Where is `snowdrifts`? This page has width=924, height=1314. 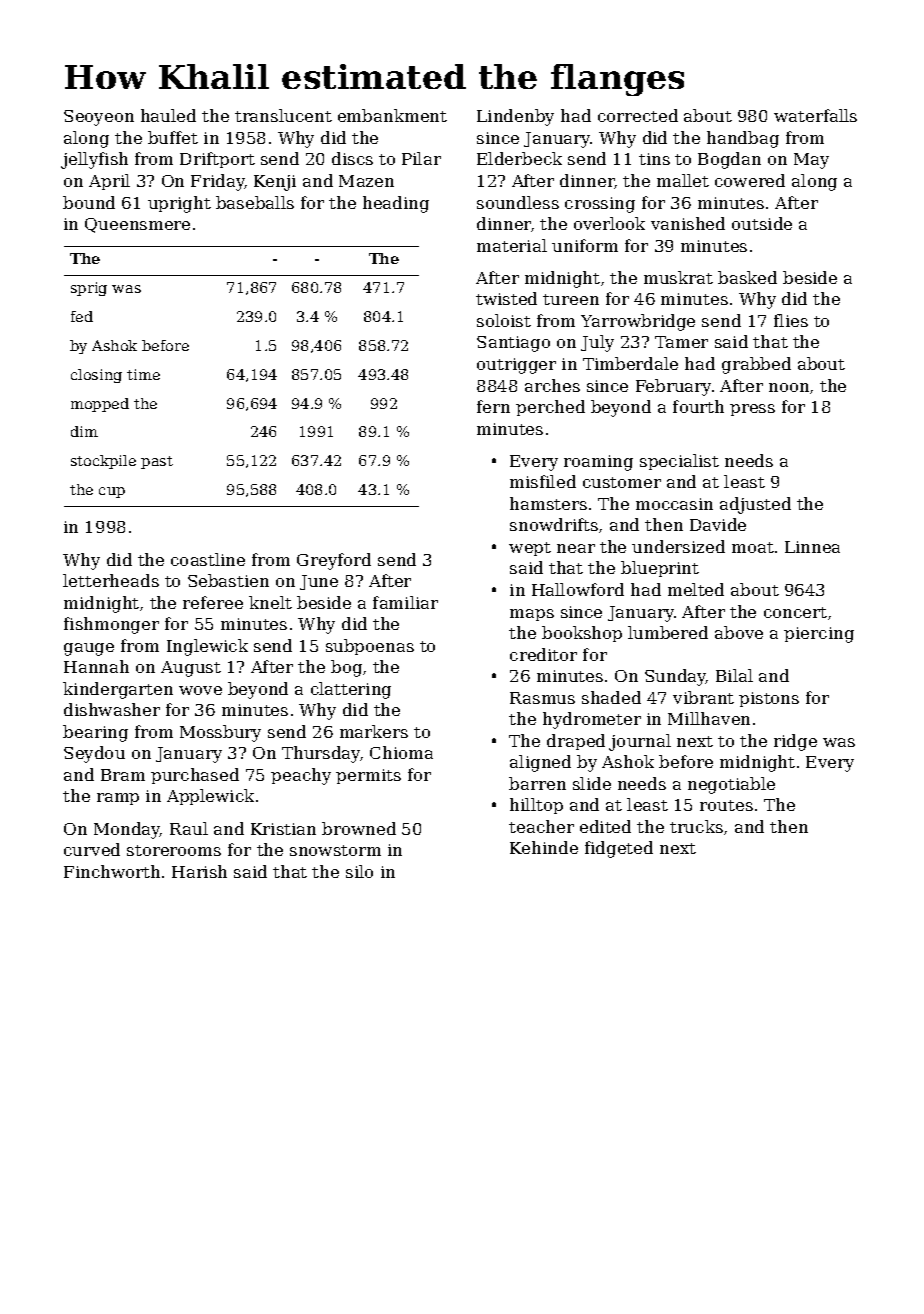 snowdrifts is located at coordinates (554, 524).
